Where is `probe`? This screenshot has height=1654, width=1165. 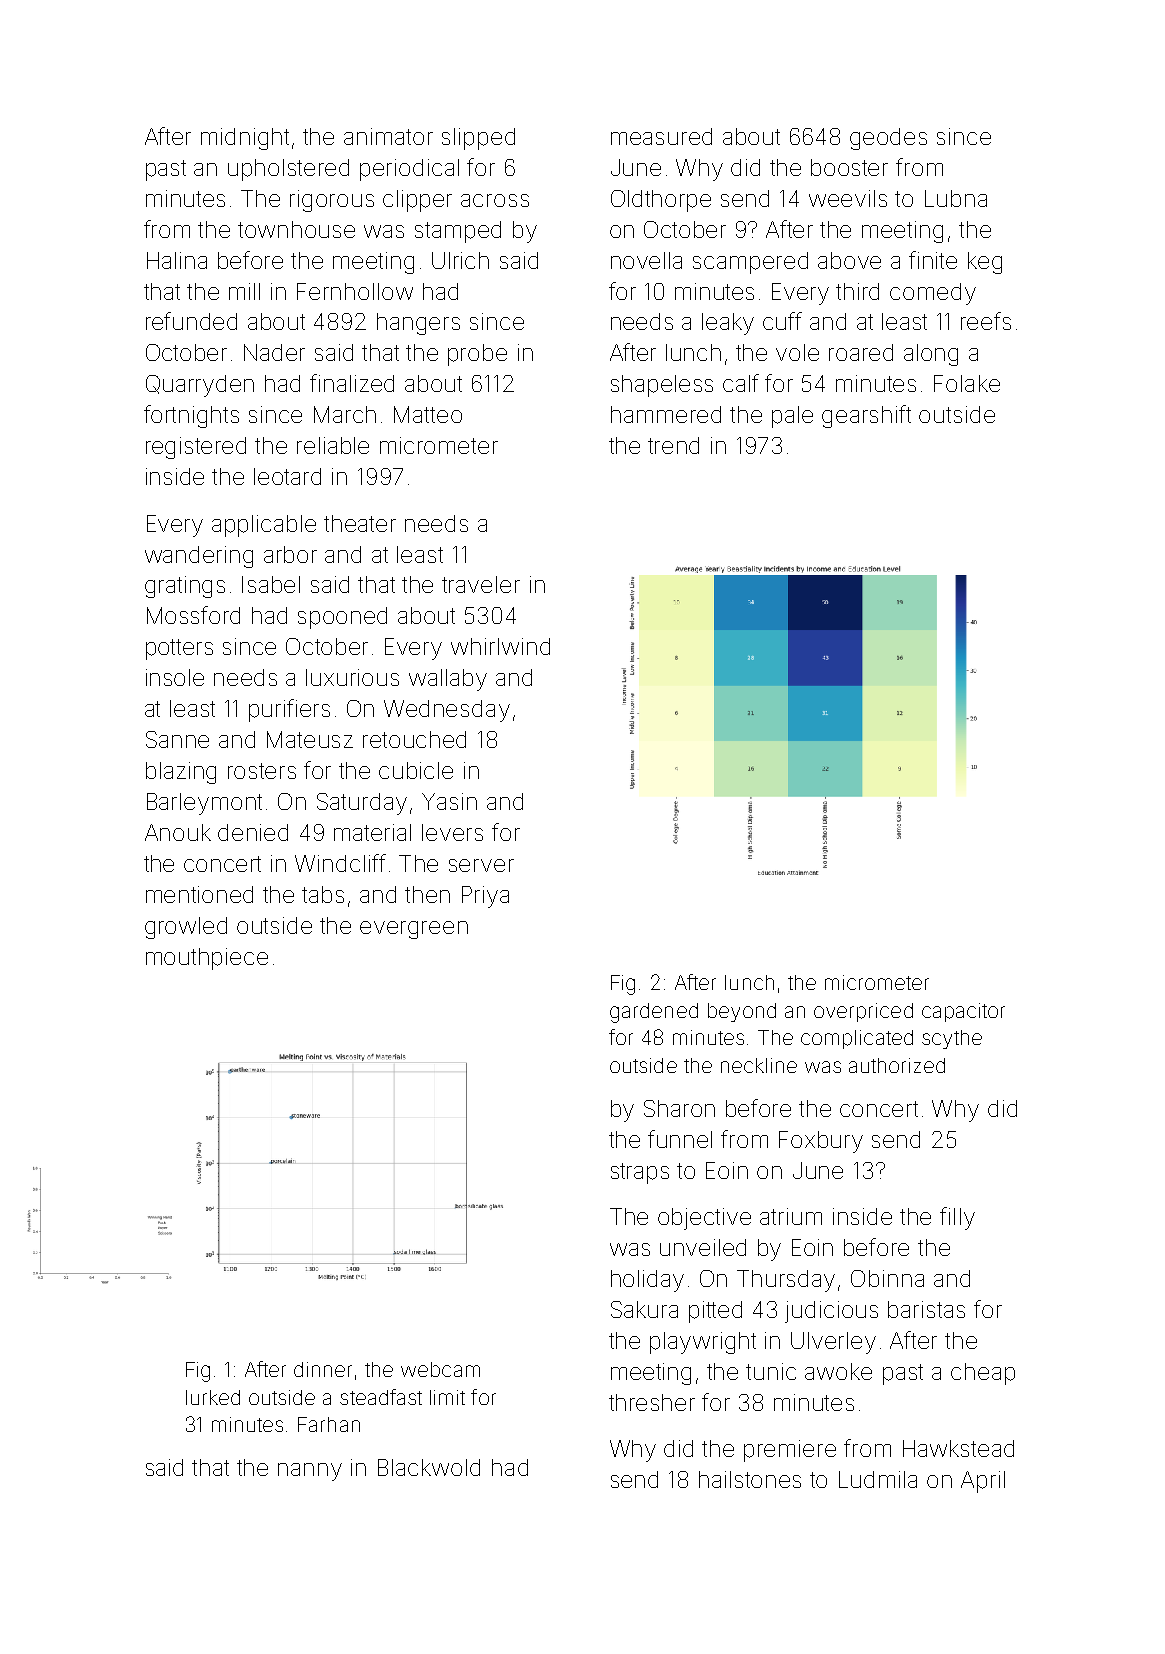
probe is located at coordinates (477, 355).
